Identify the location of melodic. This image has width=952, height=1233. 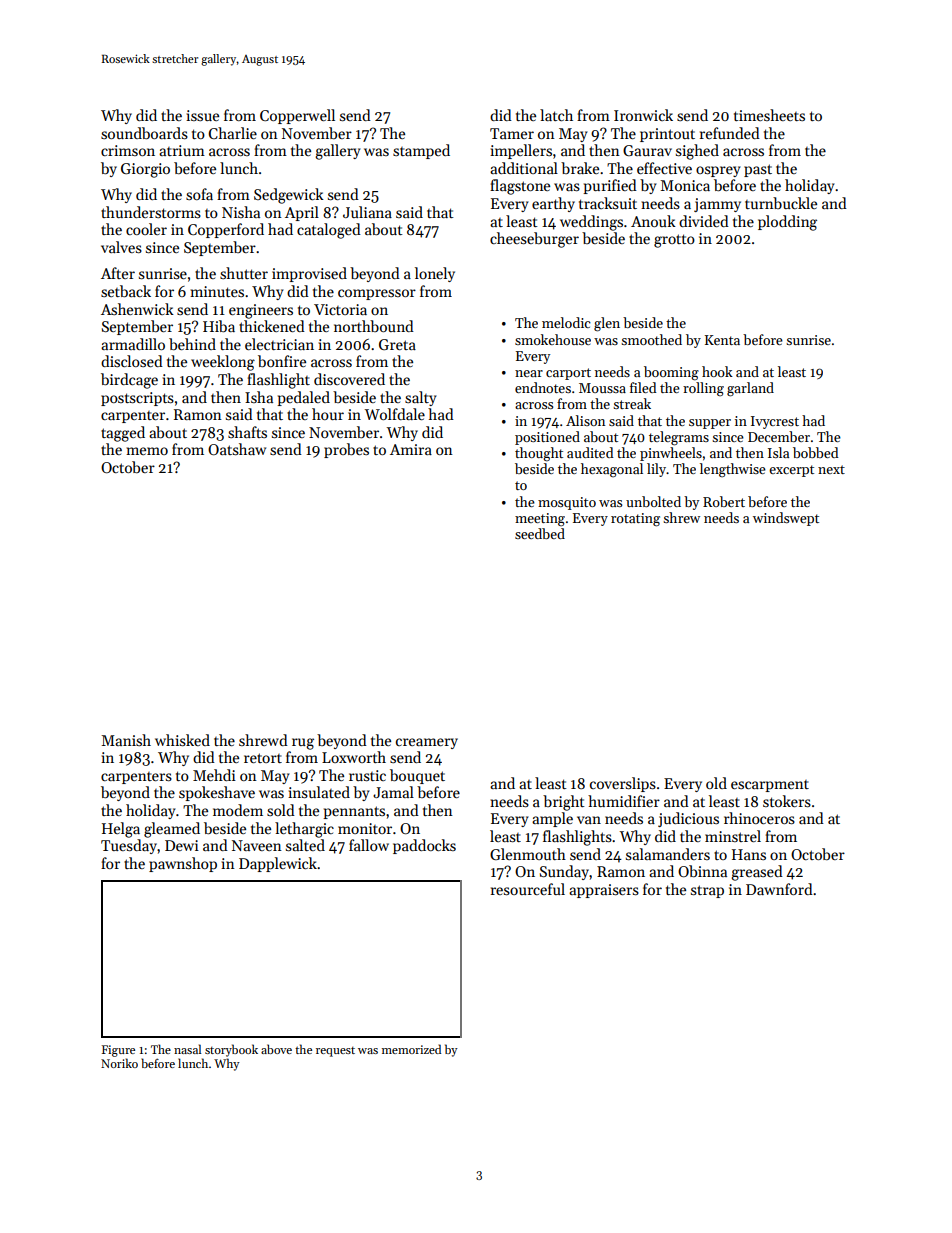
(566, 322).
